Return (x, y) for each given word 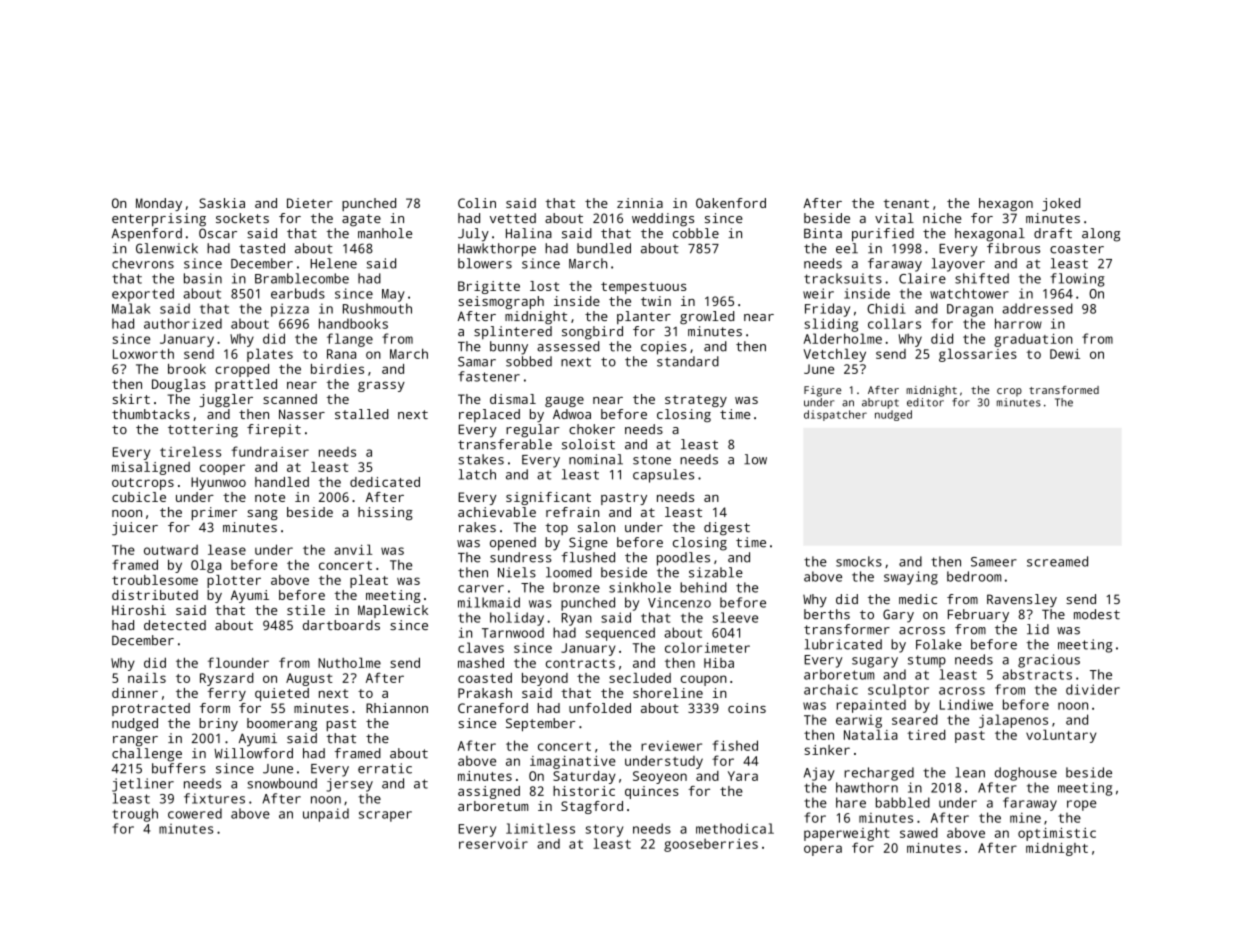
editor (925, 402)
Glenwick (167, 248)
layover (958, 265)
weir (818, 293)
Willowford (253, 753)
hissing (385, 513)
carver (481, 589)
